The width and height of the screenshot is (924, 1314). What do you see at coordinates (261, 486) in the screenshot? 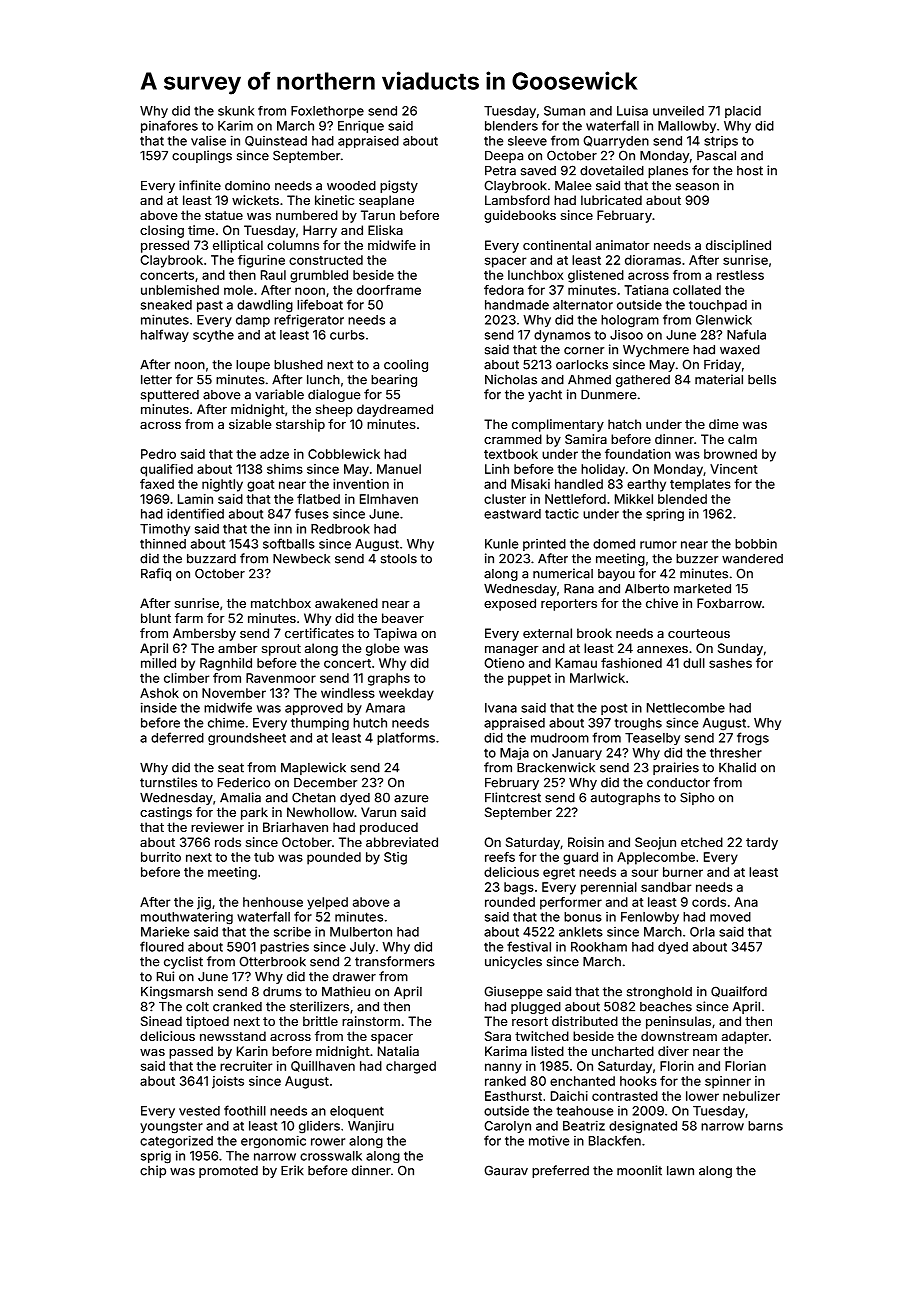
I see `goat` at bounding box center [261, 486].
